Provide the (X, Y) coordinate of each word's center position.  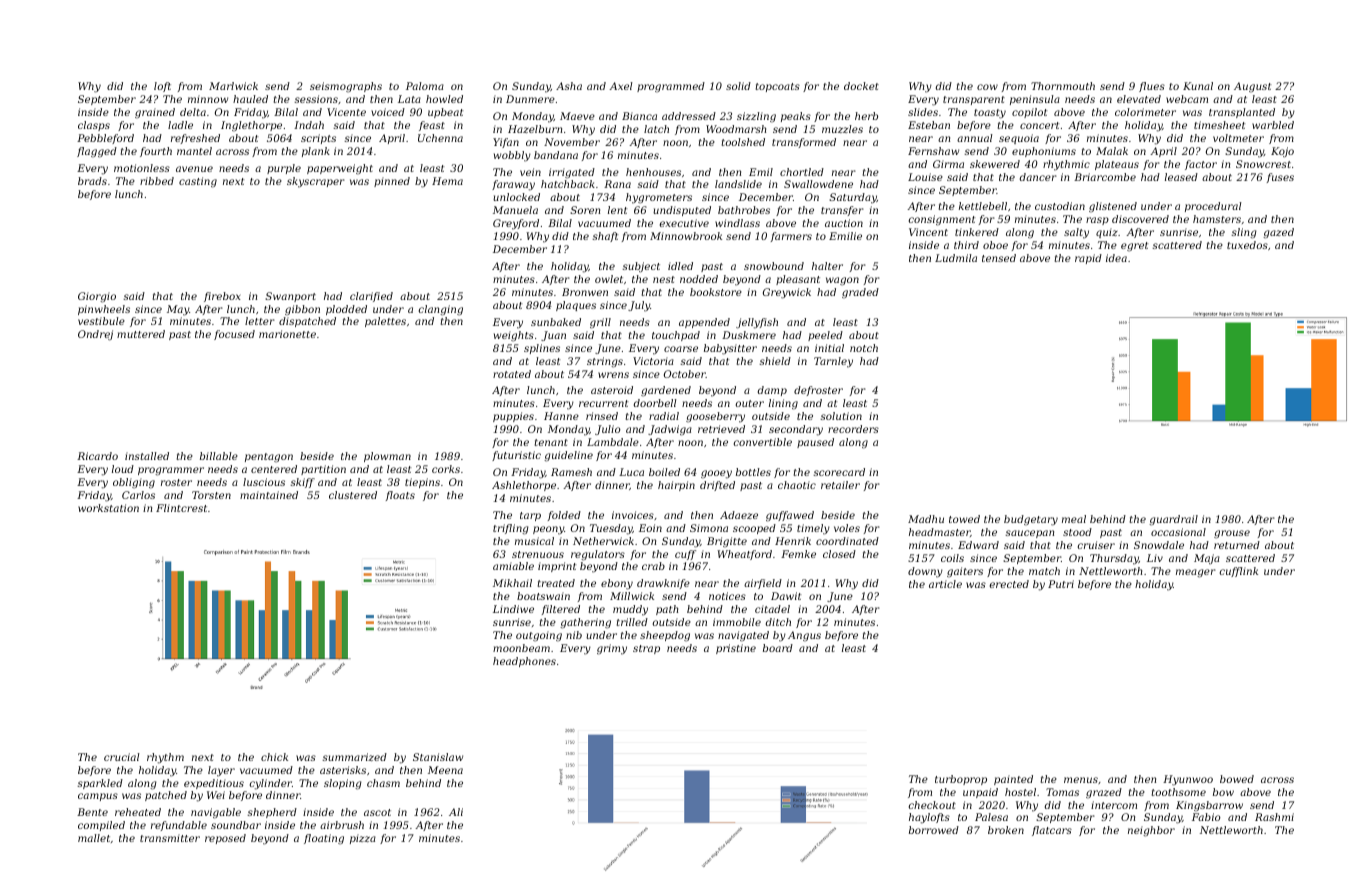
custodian (1060, 206)
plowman (387, 457)
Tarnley (833, 362)
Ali (456, 812)
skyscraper (316, 182)
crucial (122, 757)
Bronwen (585, 292)
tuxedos (1247, 245)
